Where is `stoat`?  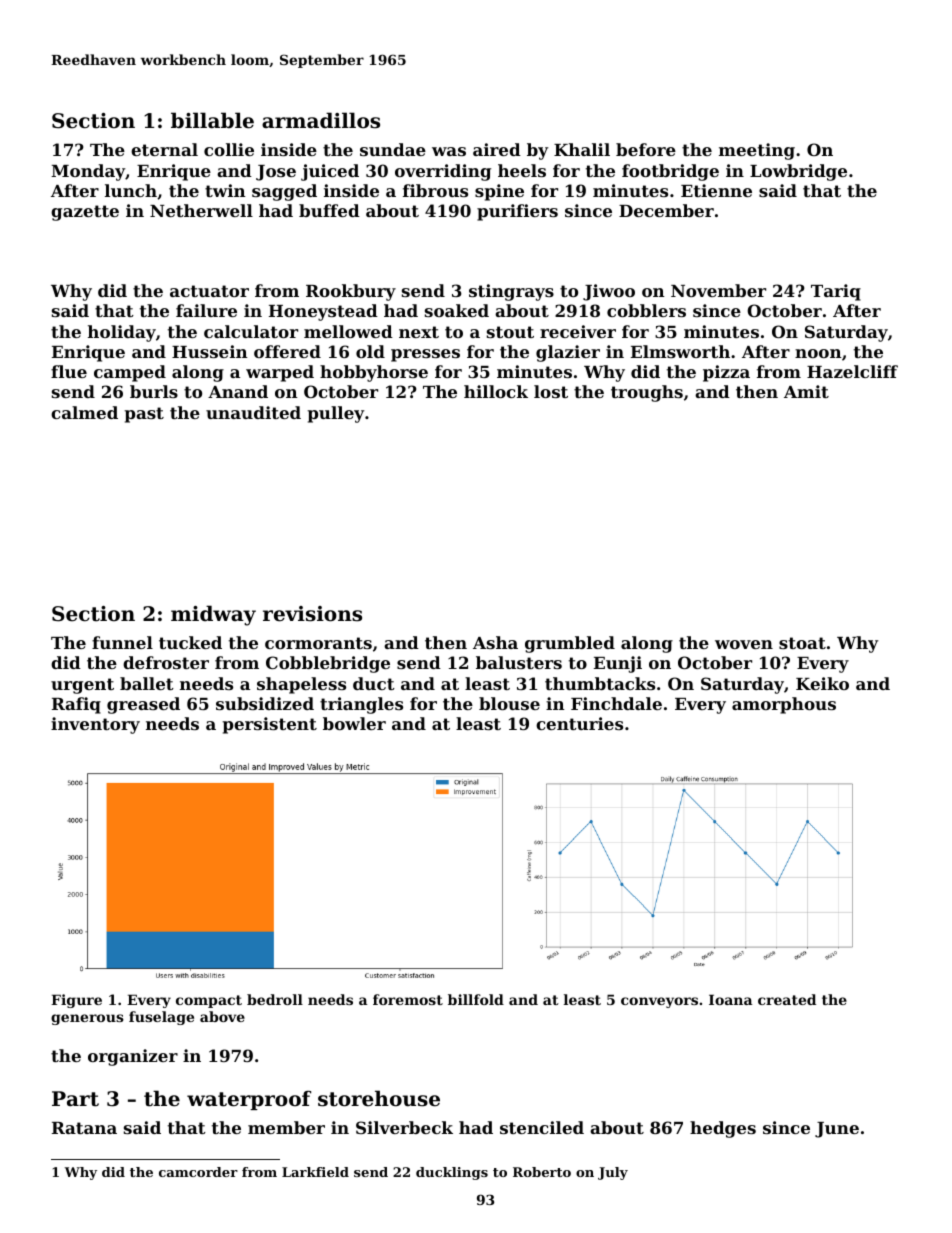 stoat is located at coordinates (802, 643).
